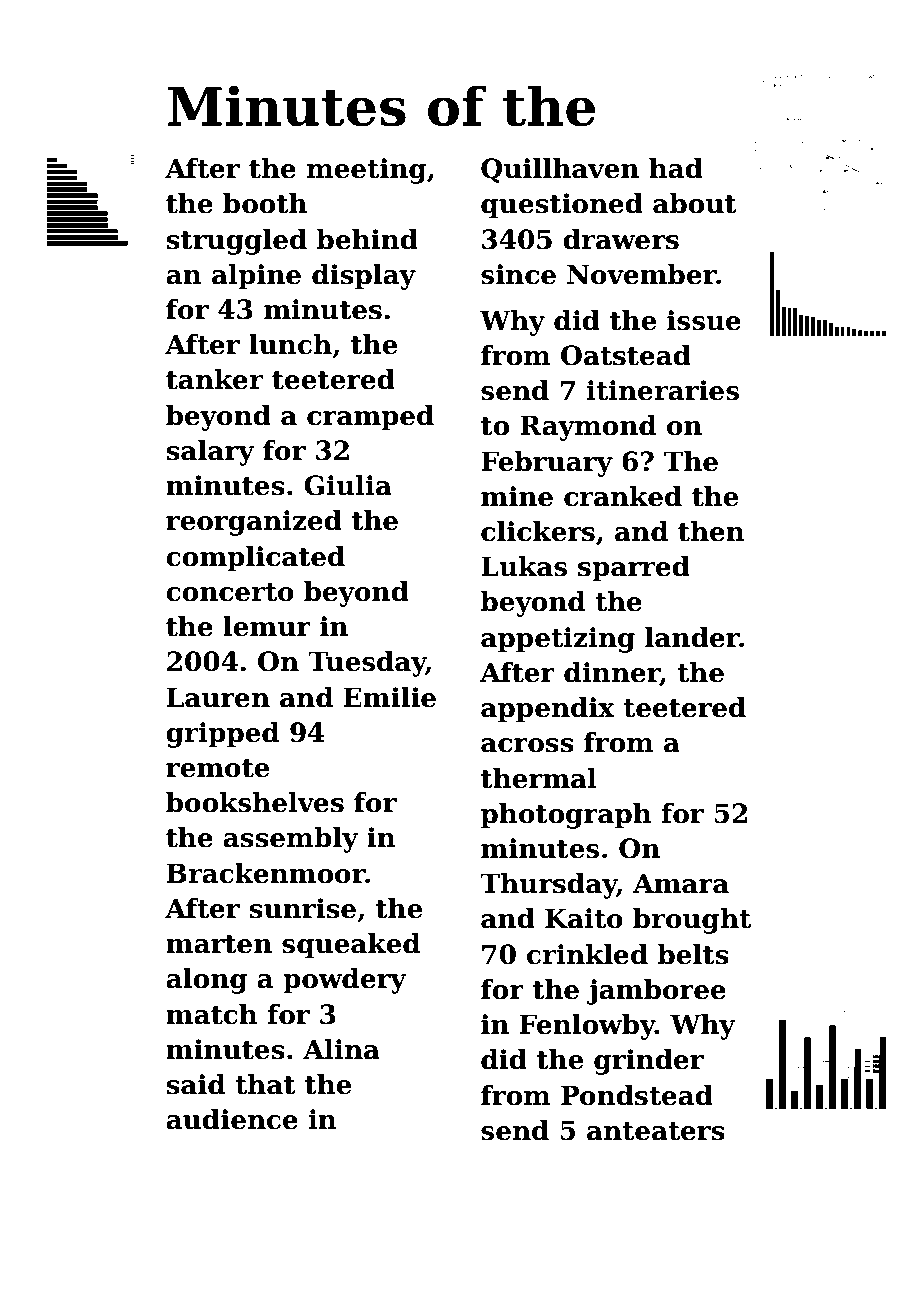 The height and width of the image is (1304, 919). Describe the element at coordinates (539, 778) in the image. I see `thermal` at that location.
